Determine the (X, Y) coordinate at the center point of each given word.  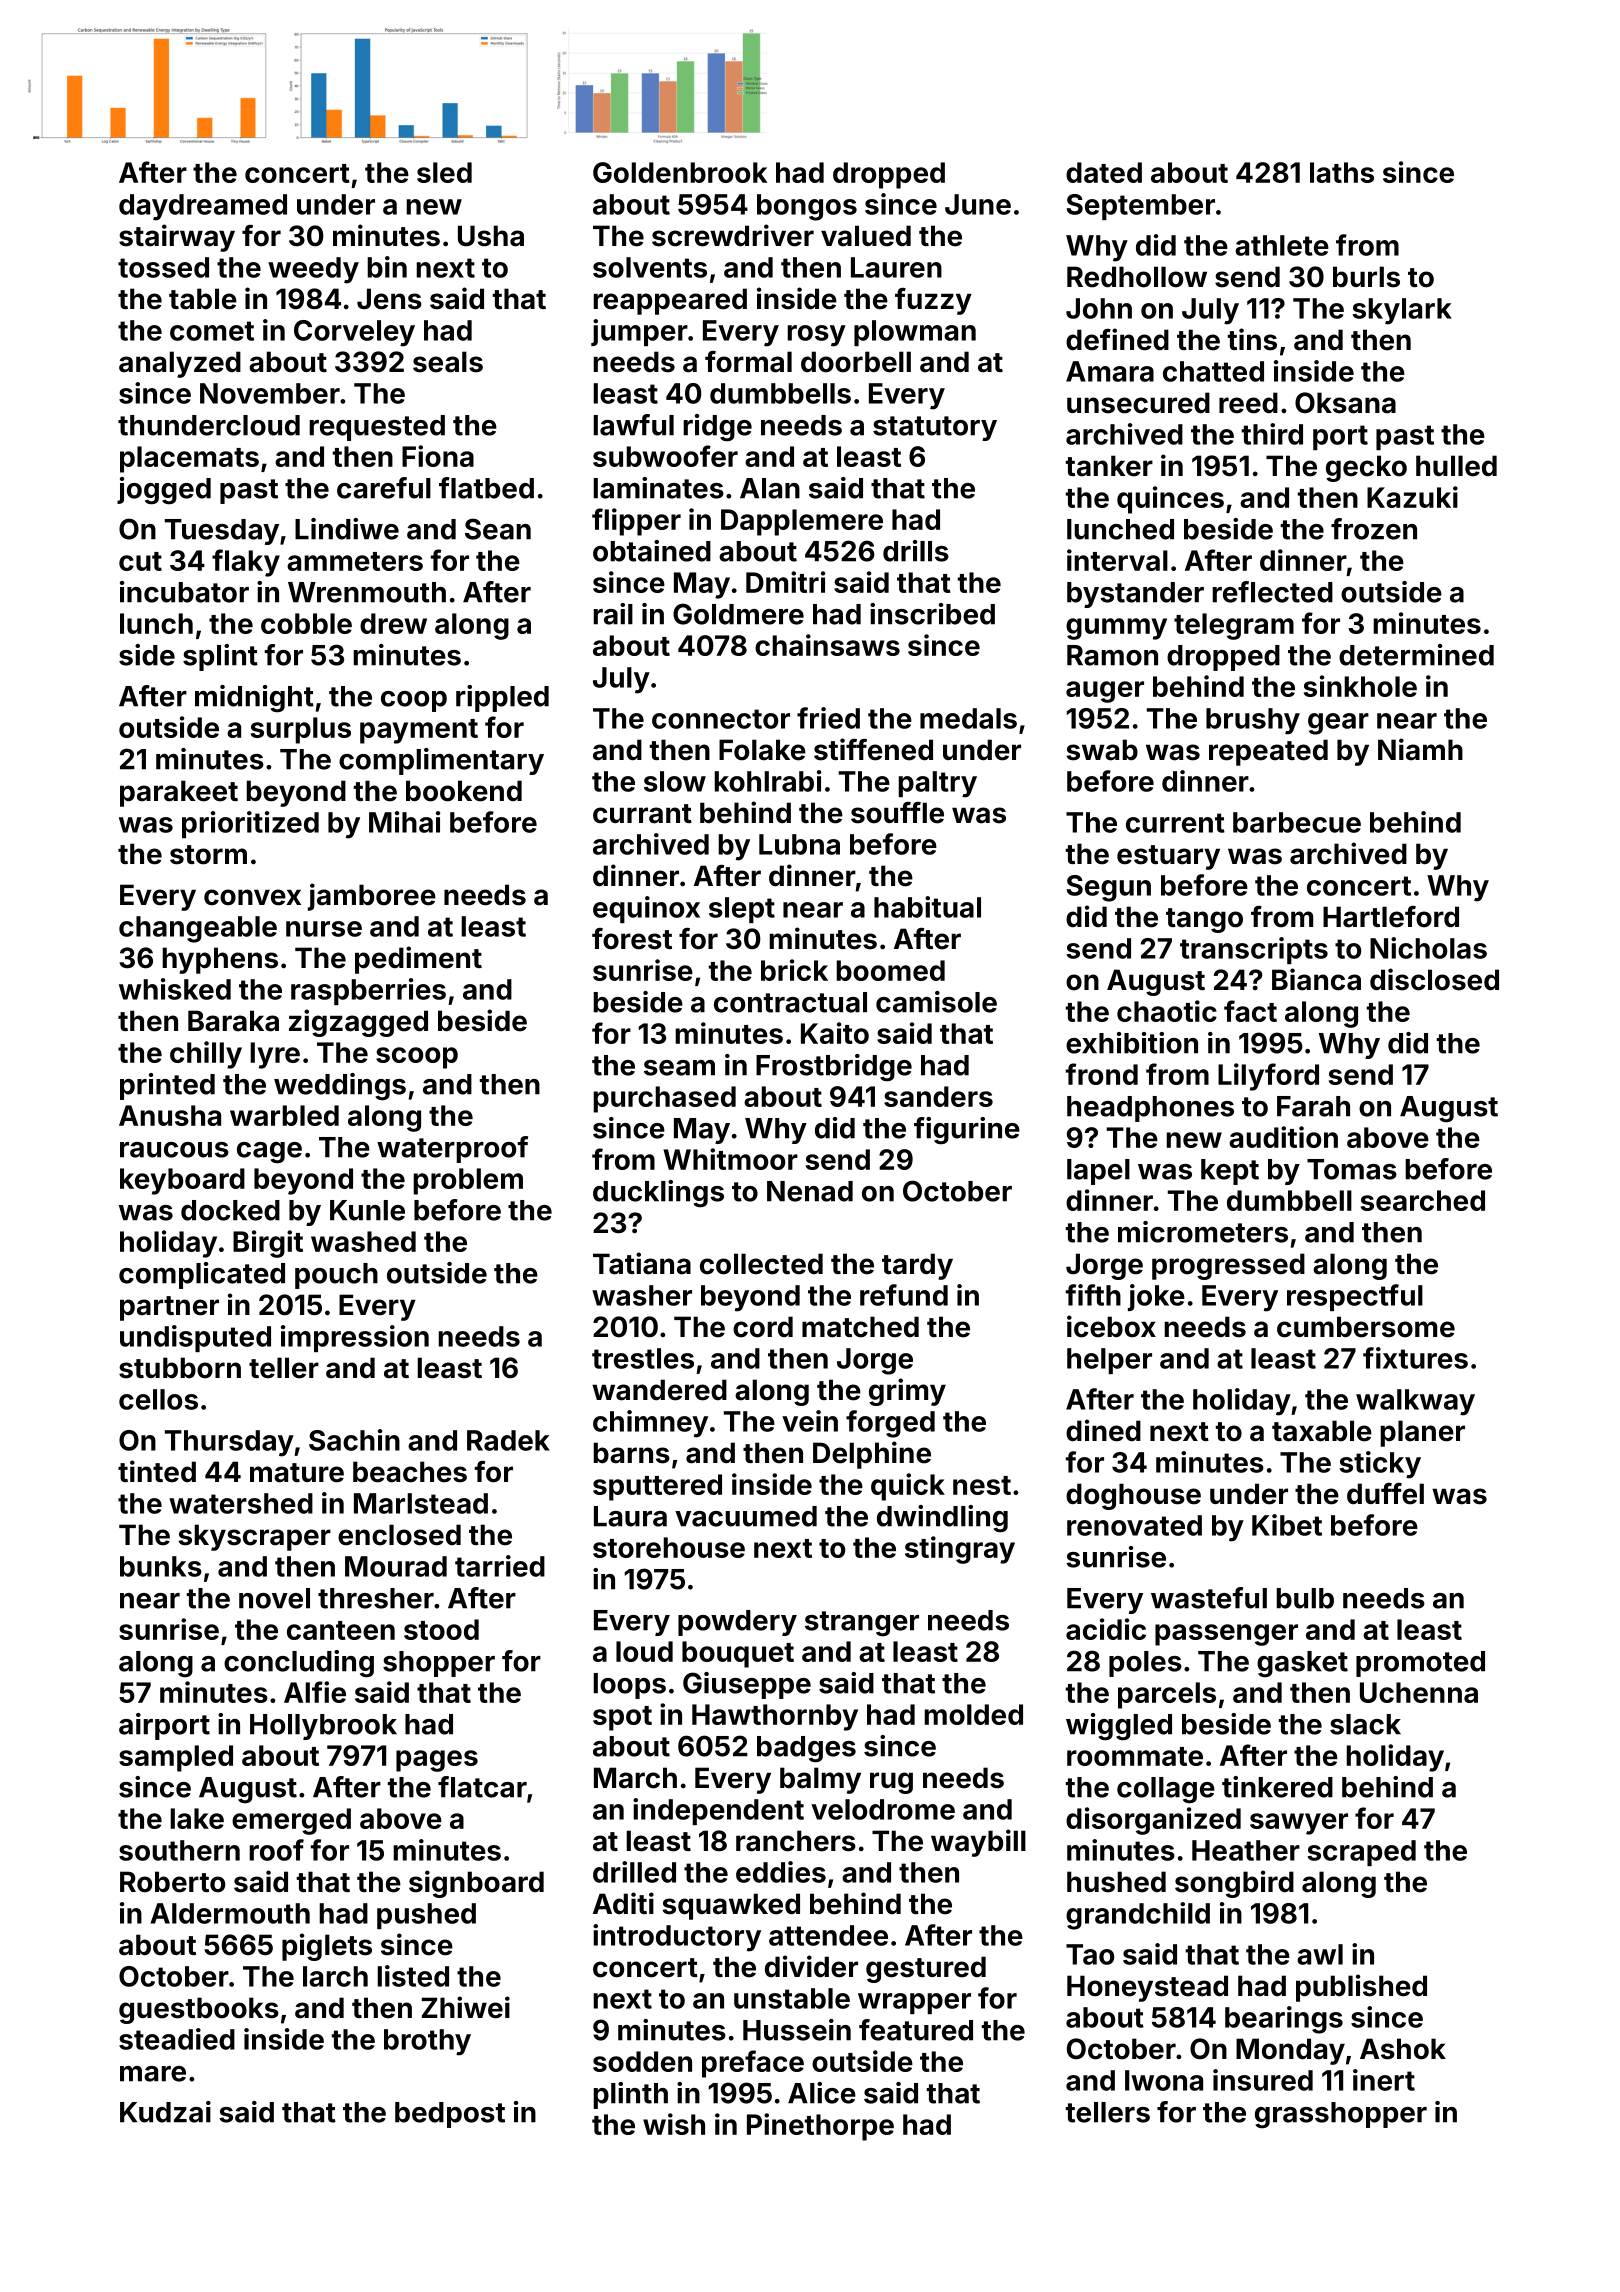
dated (1104, 172)
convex (252, 897)
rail (613, 614)
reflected (1272, 592)
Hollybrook (323, 1727)
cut (140, 561)
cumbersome (1366, 1327)
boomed (890, 970)
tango (1204, 920)
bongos (807, 207)
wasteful (1209, 1598)
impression (355, 1338)
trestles (643, 1358)
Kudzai (165, 2112)
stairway (177, 238)
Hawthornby (775, 1717)
